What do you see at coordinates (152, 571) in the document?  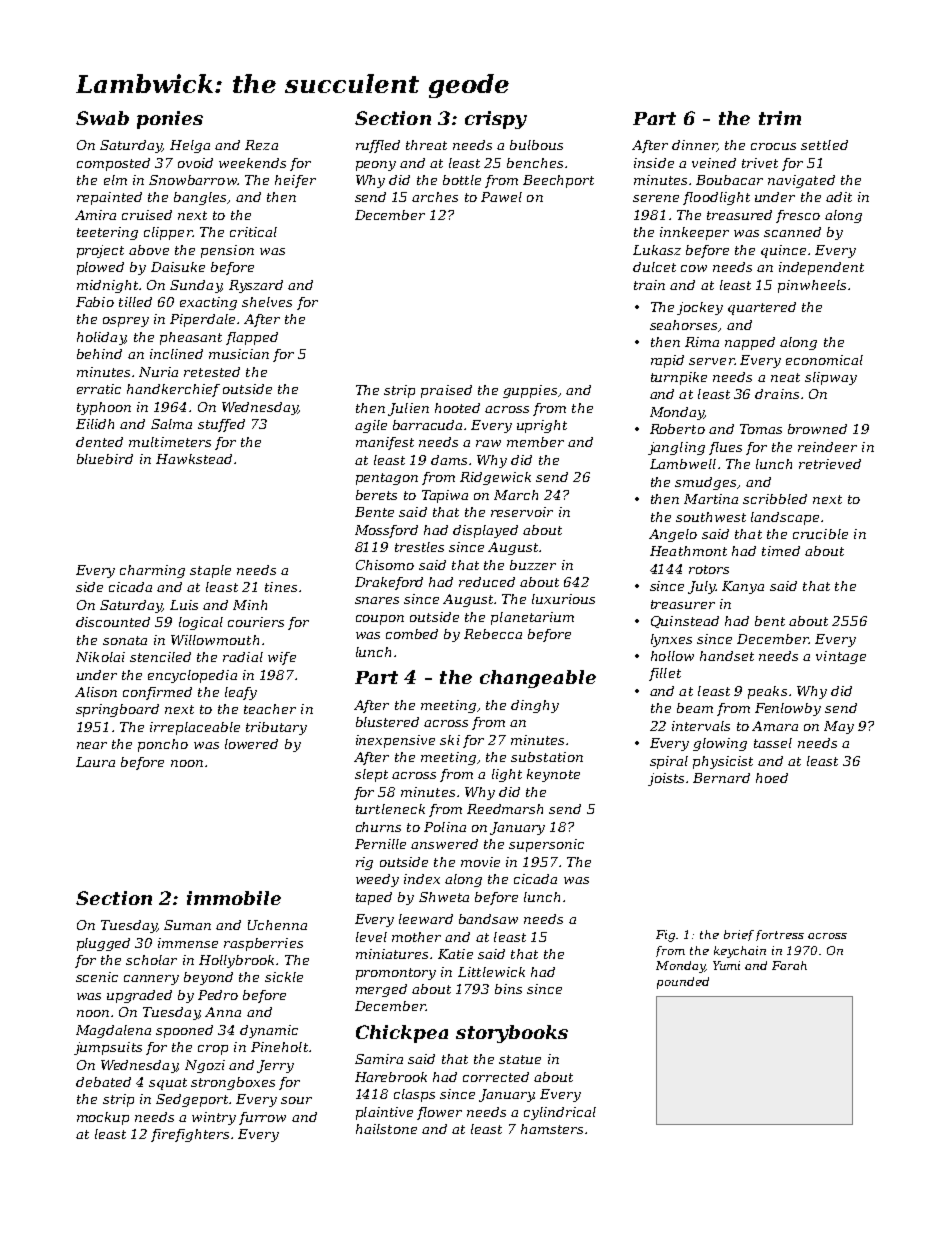 I see `charming` at bounding box center [152, 571].
